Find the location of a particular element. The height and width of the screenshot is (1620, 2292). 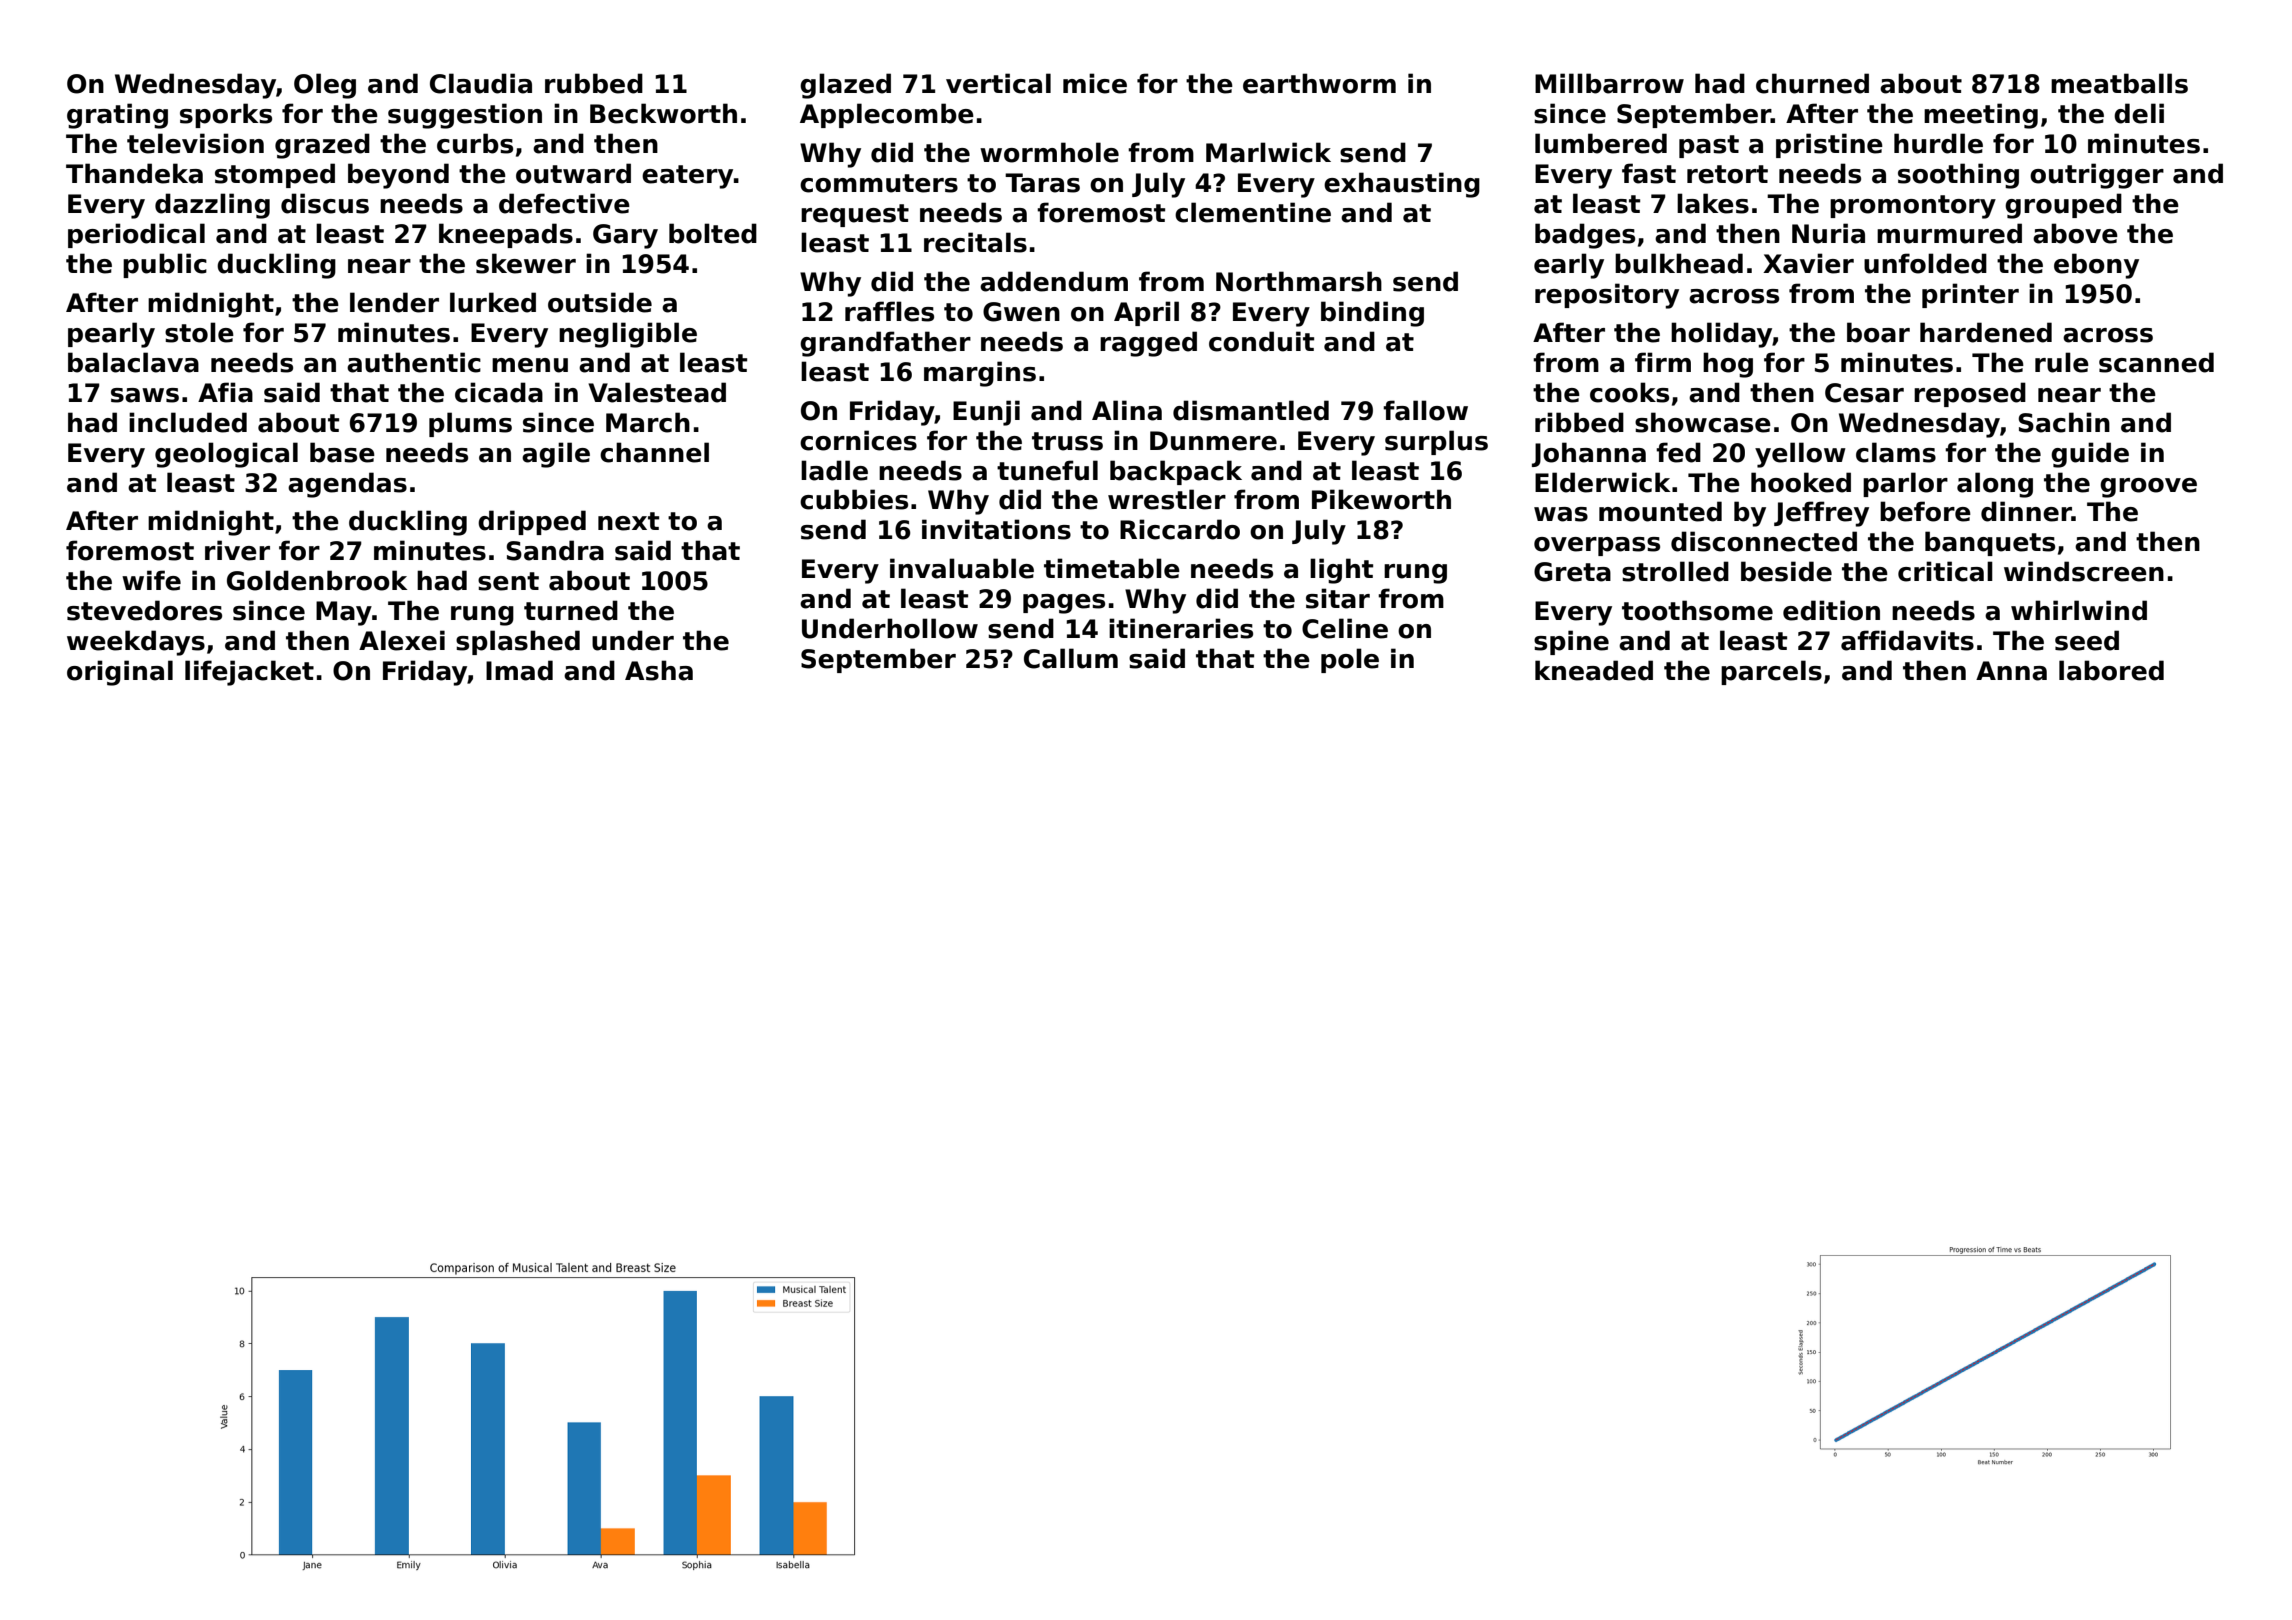

invaluable is located at coordinates (962, 568).
